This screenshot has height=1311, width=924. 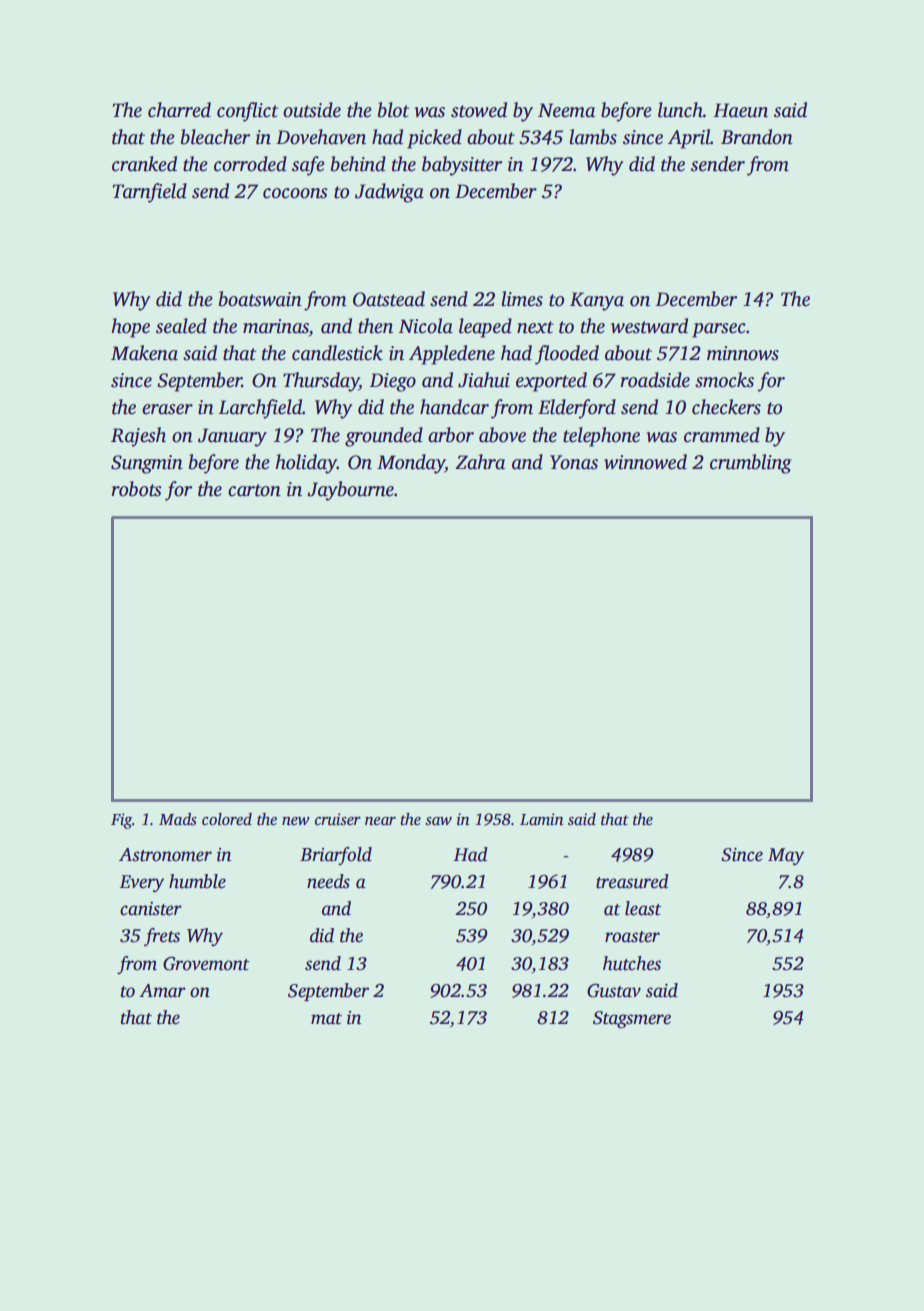 I want to click on Lamin, so click(x=542, y=819).
